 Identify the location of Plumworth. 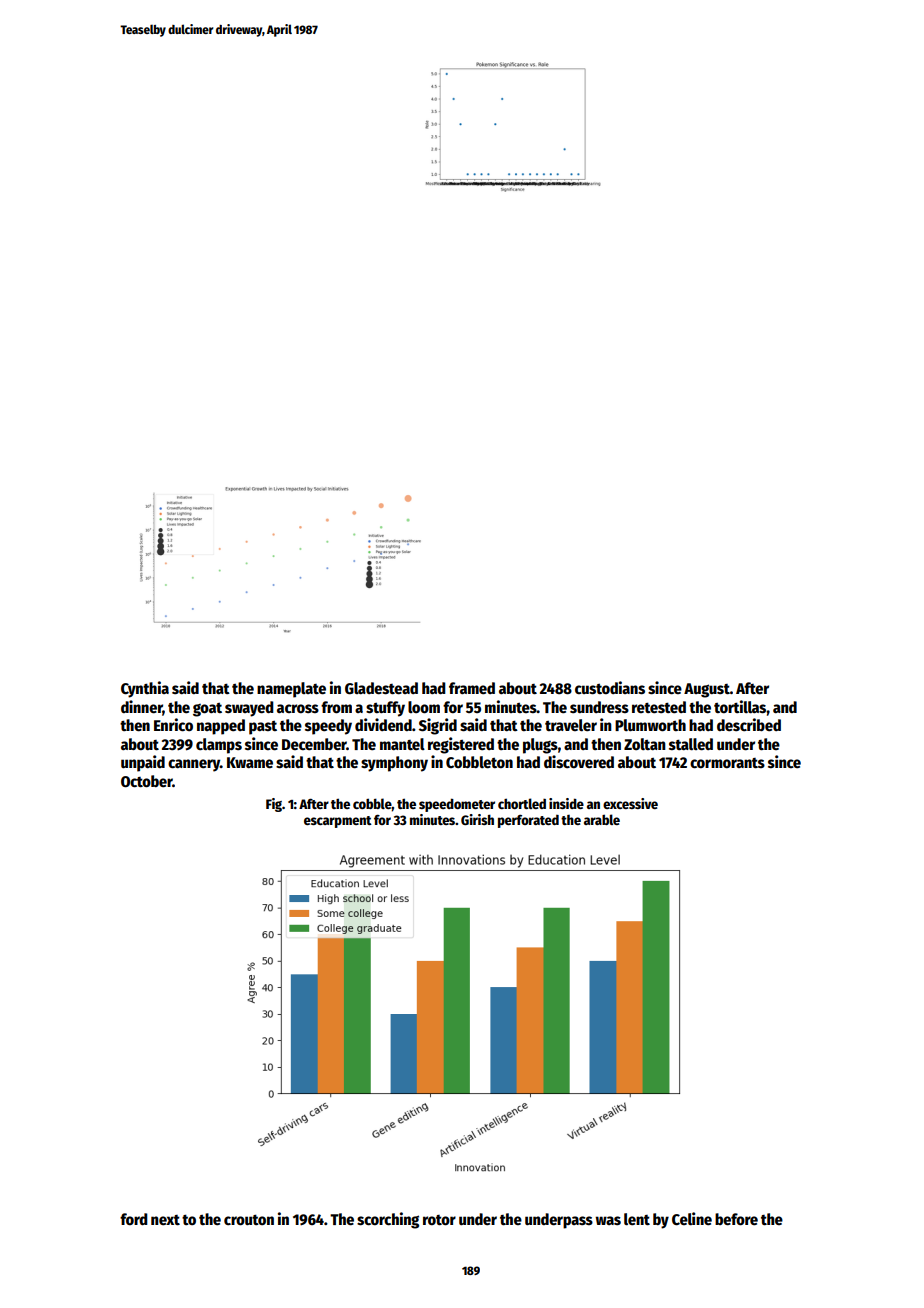
(650, 725).
